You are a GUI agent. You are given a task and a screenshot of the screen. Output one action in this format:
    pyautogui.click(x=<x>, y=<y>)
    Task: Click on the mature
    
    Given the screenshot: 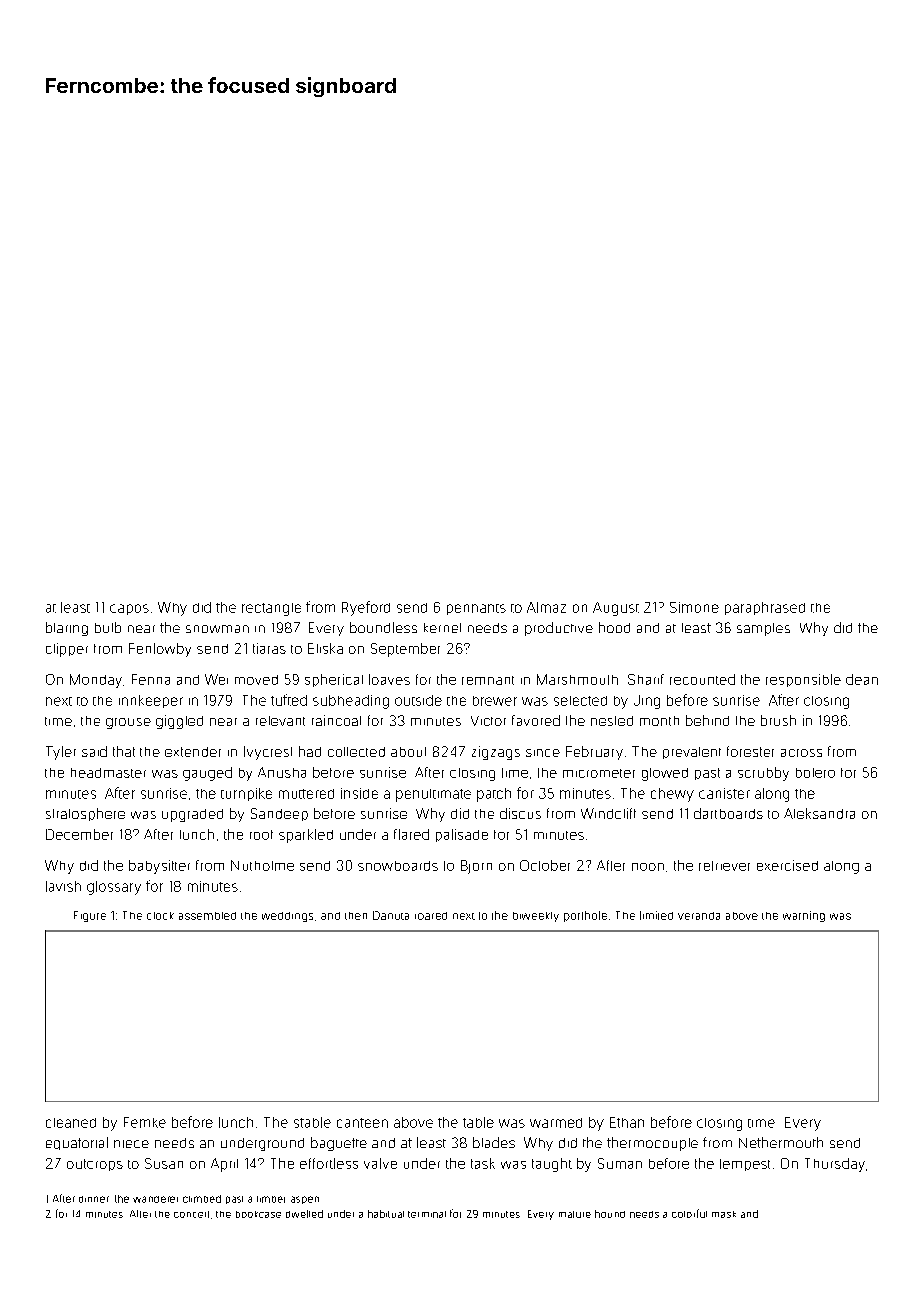 What is the action you would take?
    pyautogui.click(x=575, y=1214)
